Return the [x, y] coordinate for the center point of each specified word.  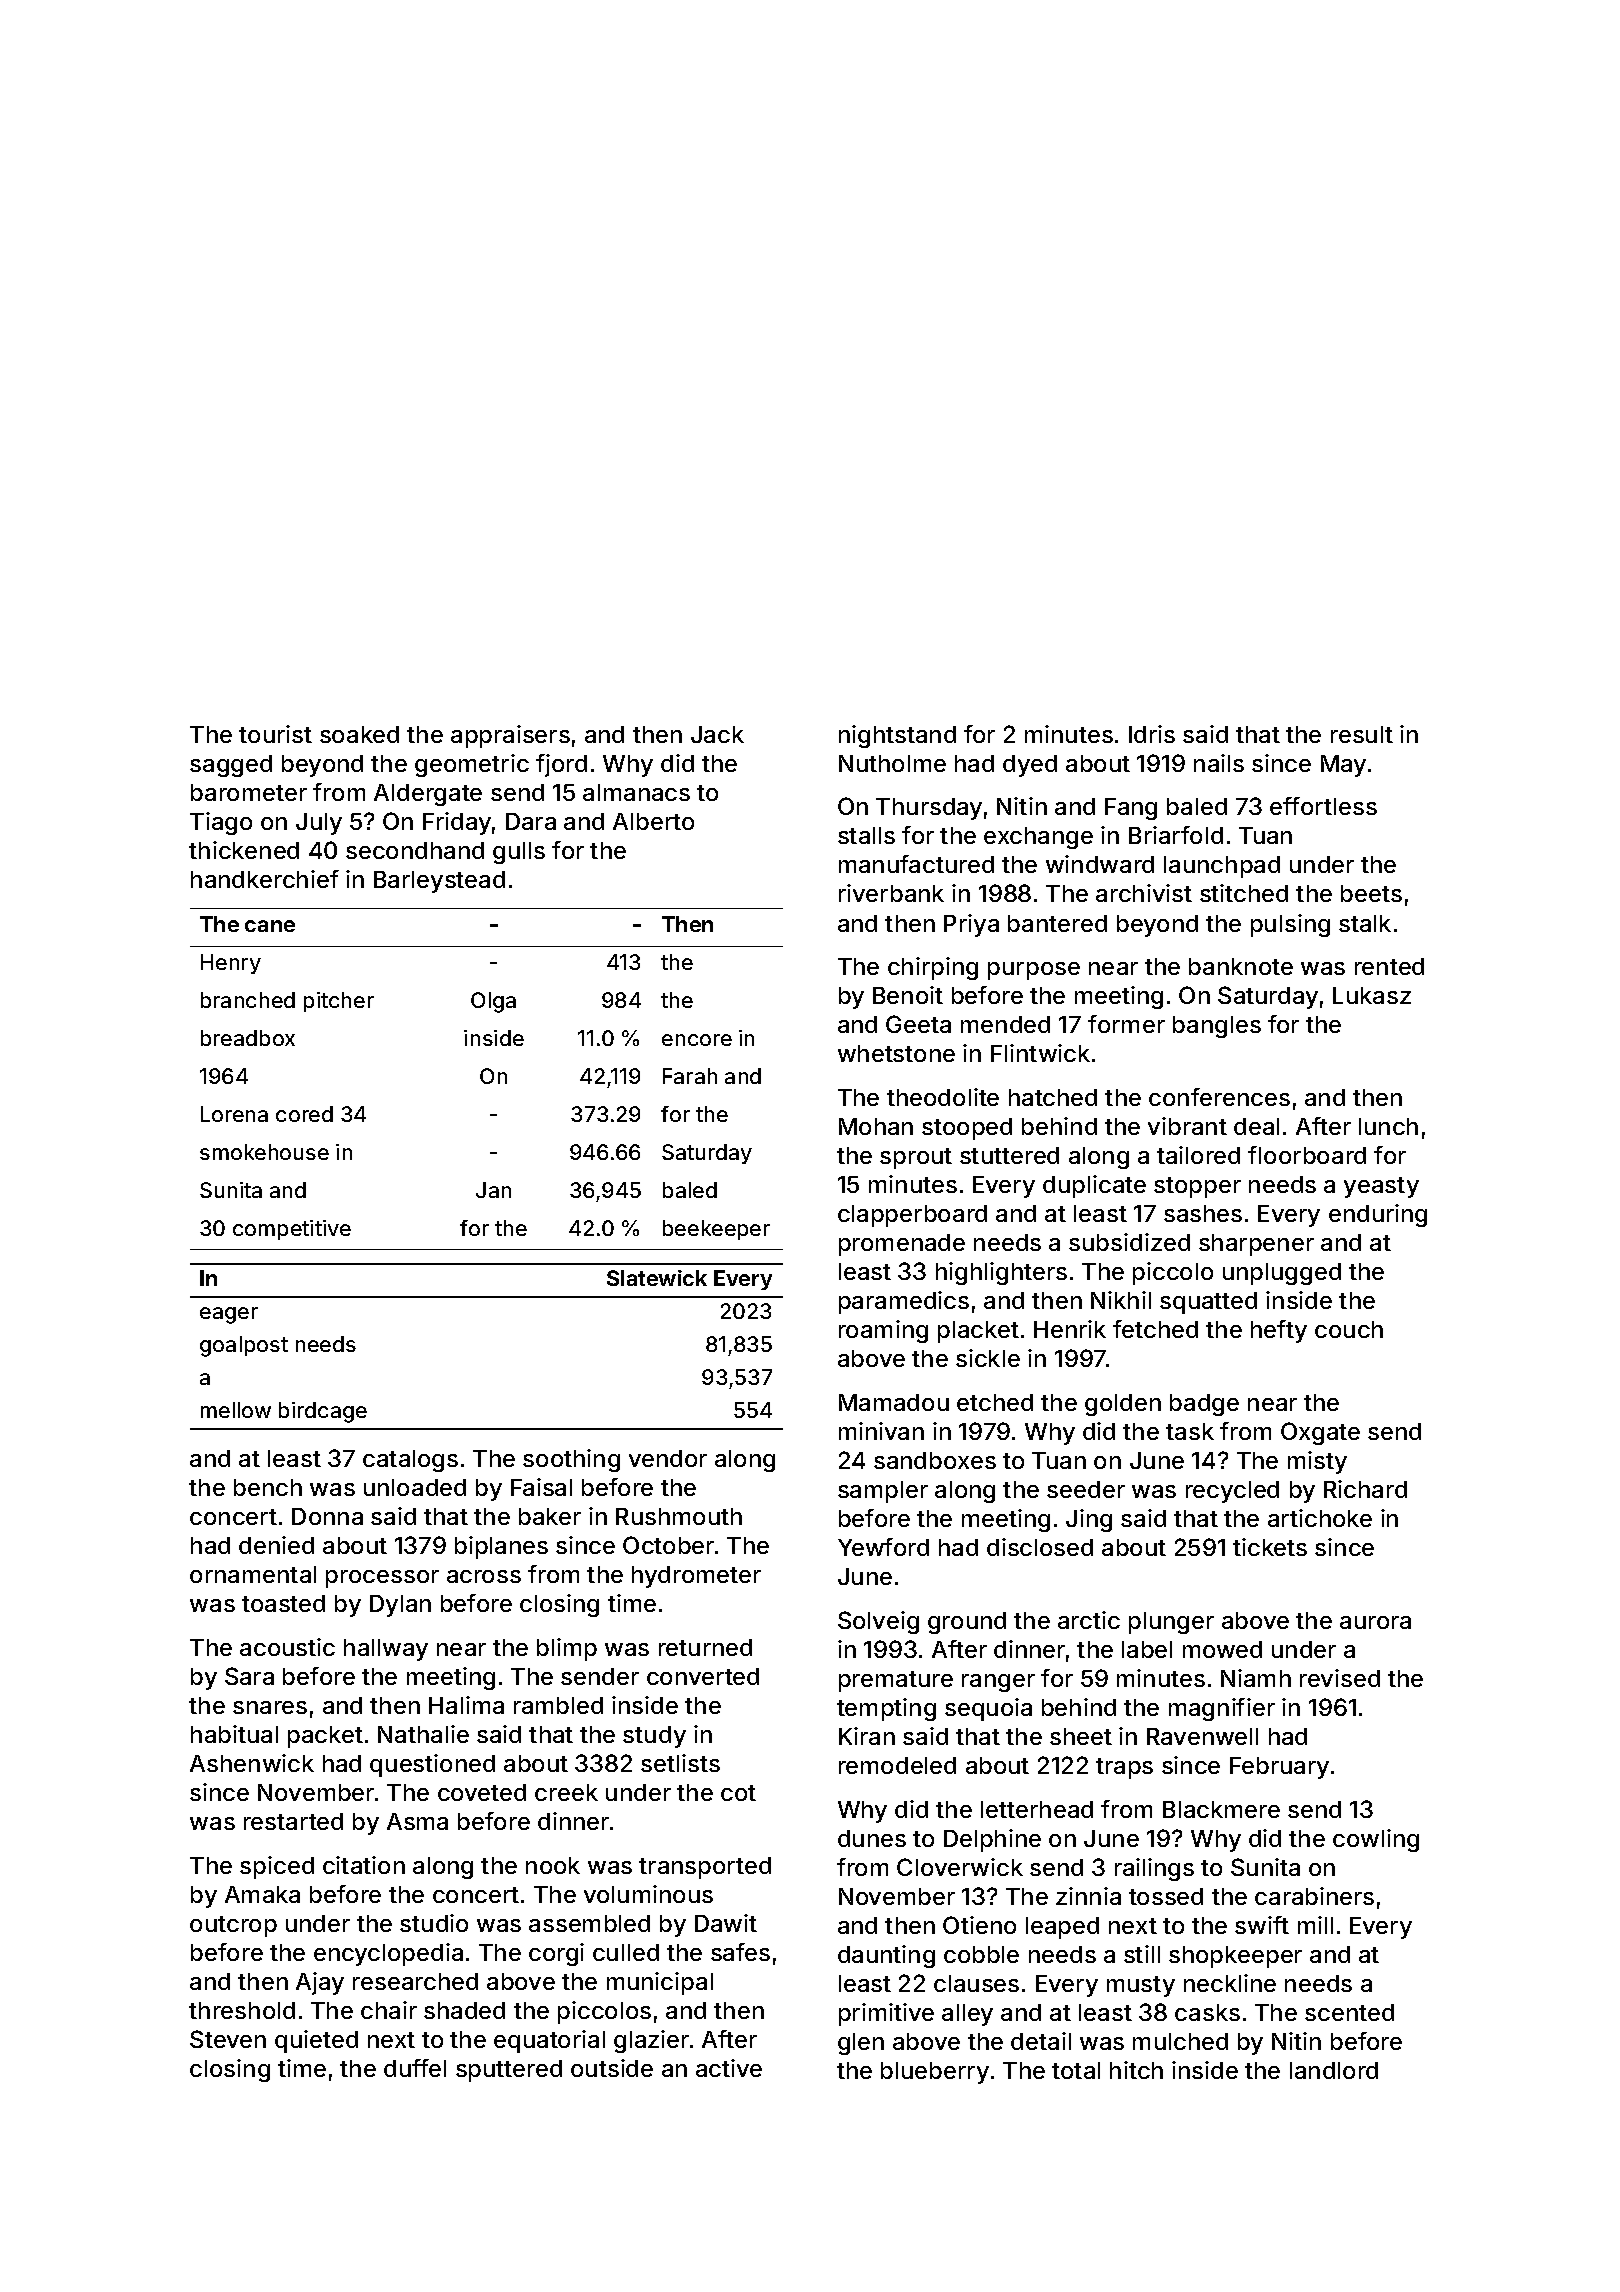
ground [967, 1623]
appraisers [510, 736]
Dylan [400, 1606]
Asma [417, 1821]
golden [1123, 1405]
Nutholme [892, 763]
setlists [680, 1763]
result [1362, 734]
